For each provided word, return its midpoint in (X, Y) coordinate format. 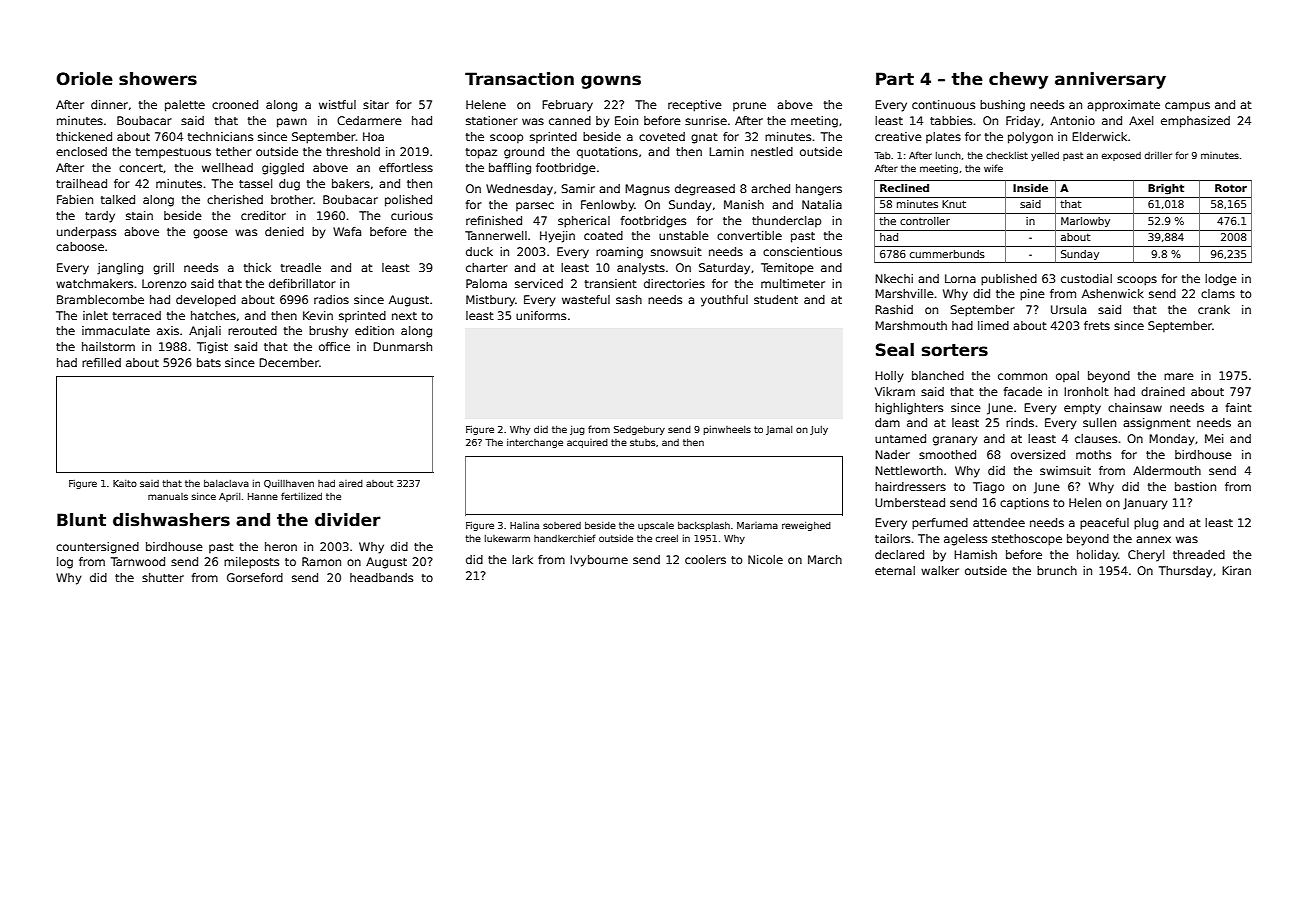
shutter (163, 577)
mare (1179, 376)
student (776, 299)
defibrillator (302, 283)
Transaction (519, 79)
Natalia (822, 204)
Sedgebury (639, 430)
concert (141, 168)
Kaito (125, 483)
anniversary (1110, 80)
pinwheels (727, 430)
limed (993, 325)
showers (158, 79)
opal (1067, 376)
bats (209, 362)
